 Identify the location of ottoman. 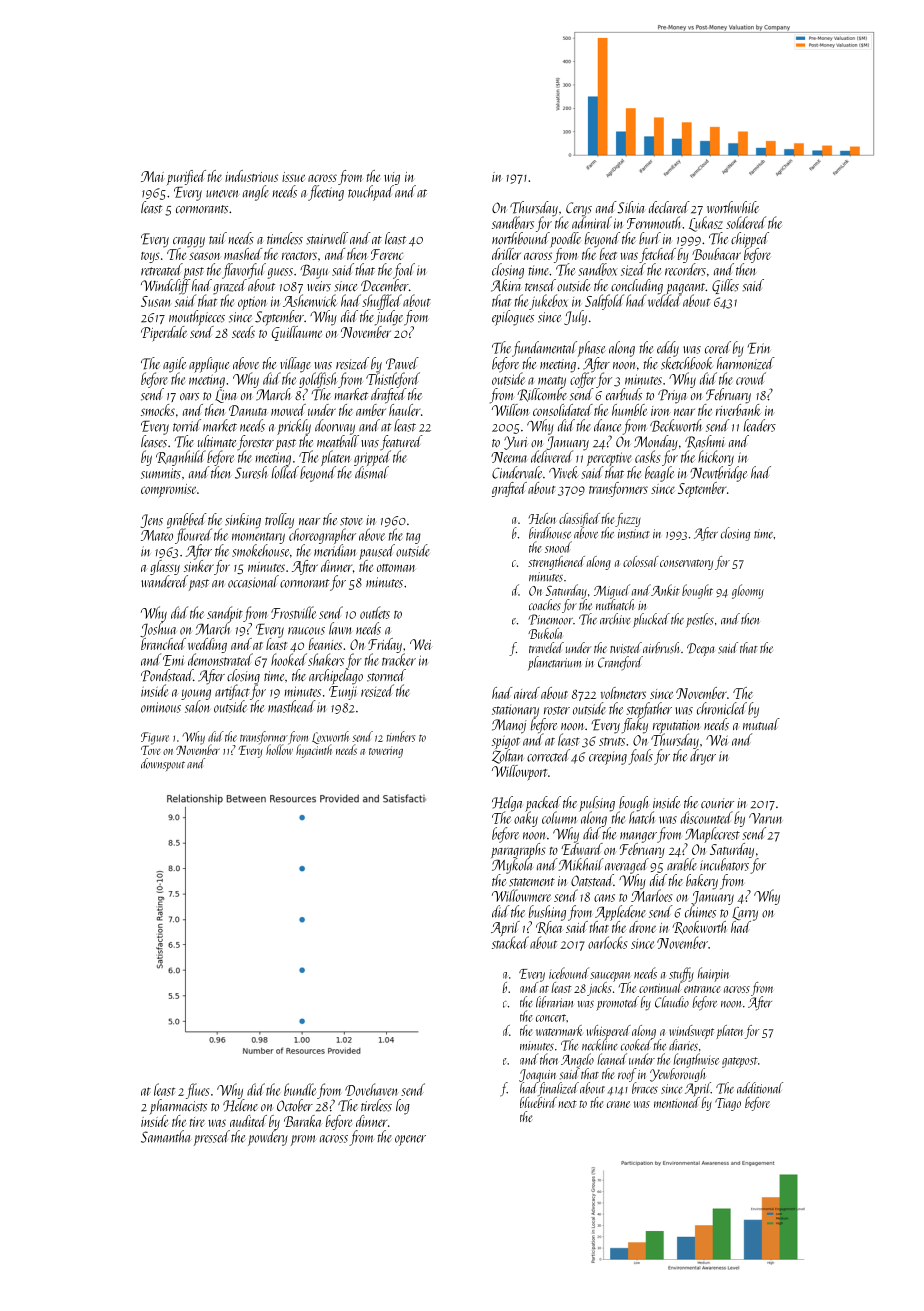
(396, 568).
